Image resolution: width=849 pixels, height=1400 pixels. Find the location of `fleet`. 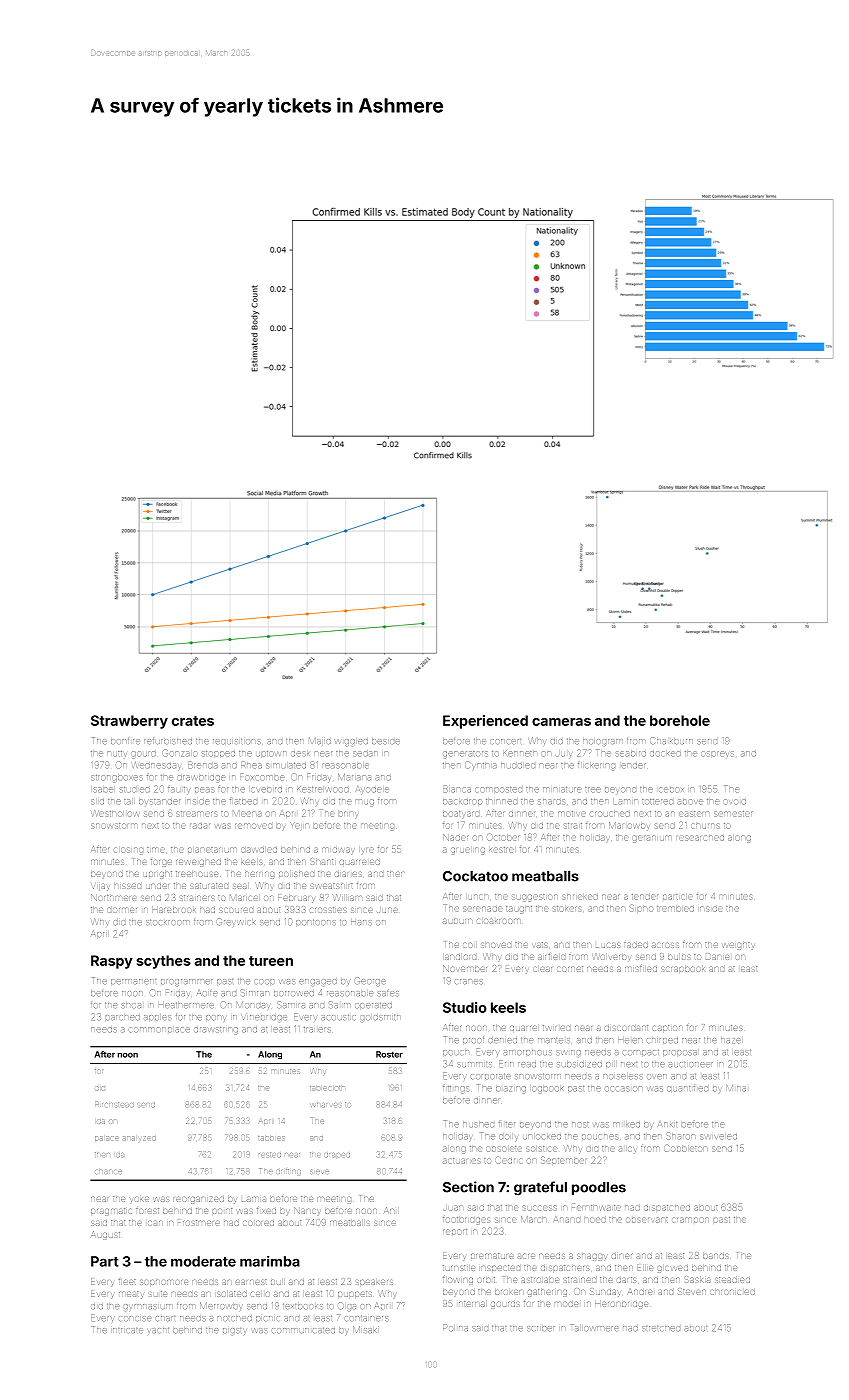

fleet is located at coordinates (127, 1282).
